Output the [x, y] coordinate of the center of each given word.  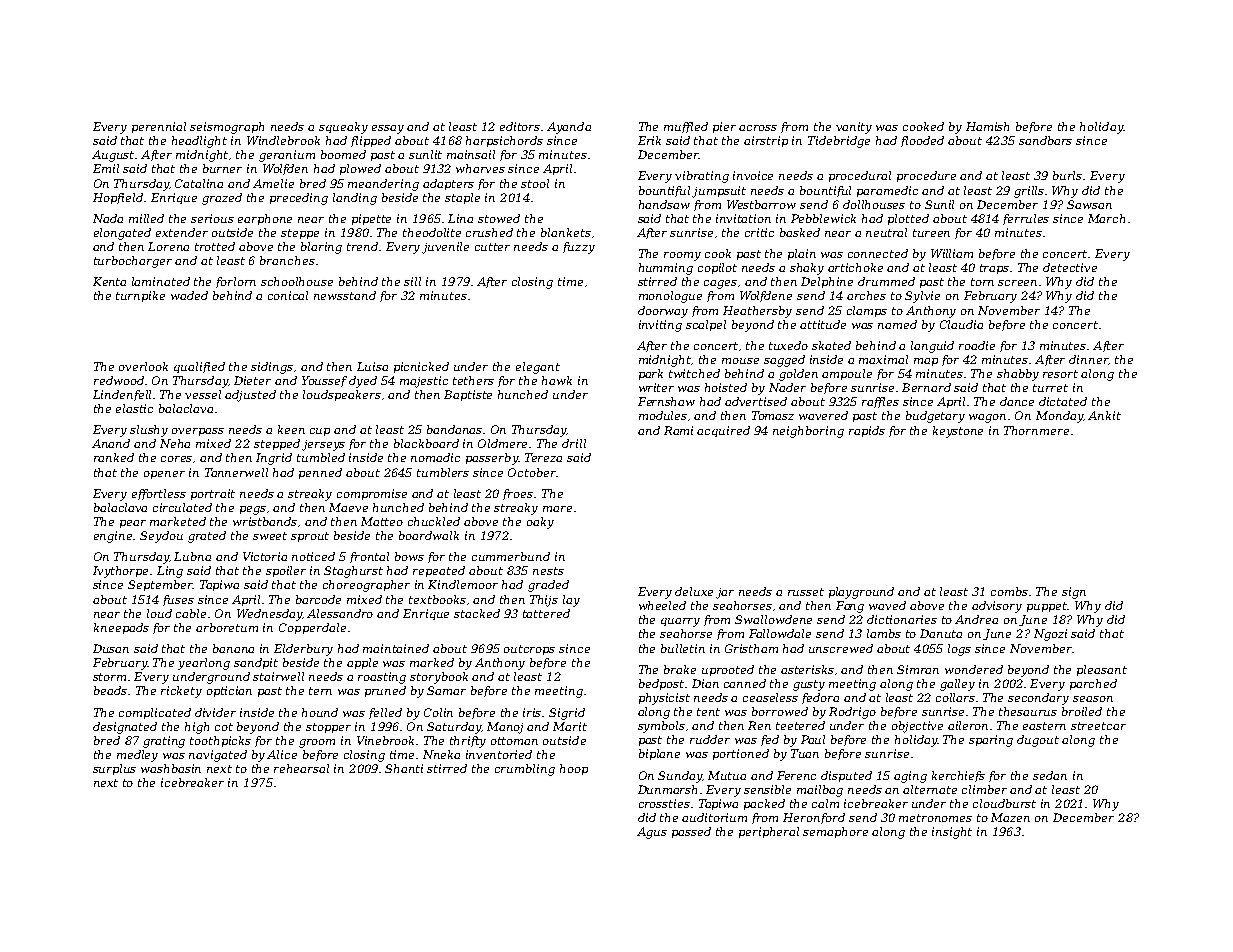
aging [910, 777]
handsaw [664, 204]
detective [1070, 267]
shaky [807, 269]
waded [189, 295]
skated [831, 345]
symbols [661, 727]
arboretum [227, 627]
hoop [574, 769]
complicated [155, 713]
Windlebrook [283, 140]
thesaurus [1028, 711]
